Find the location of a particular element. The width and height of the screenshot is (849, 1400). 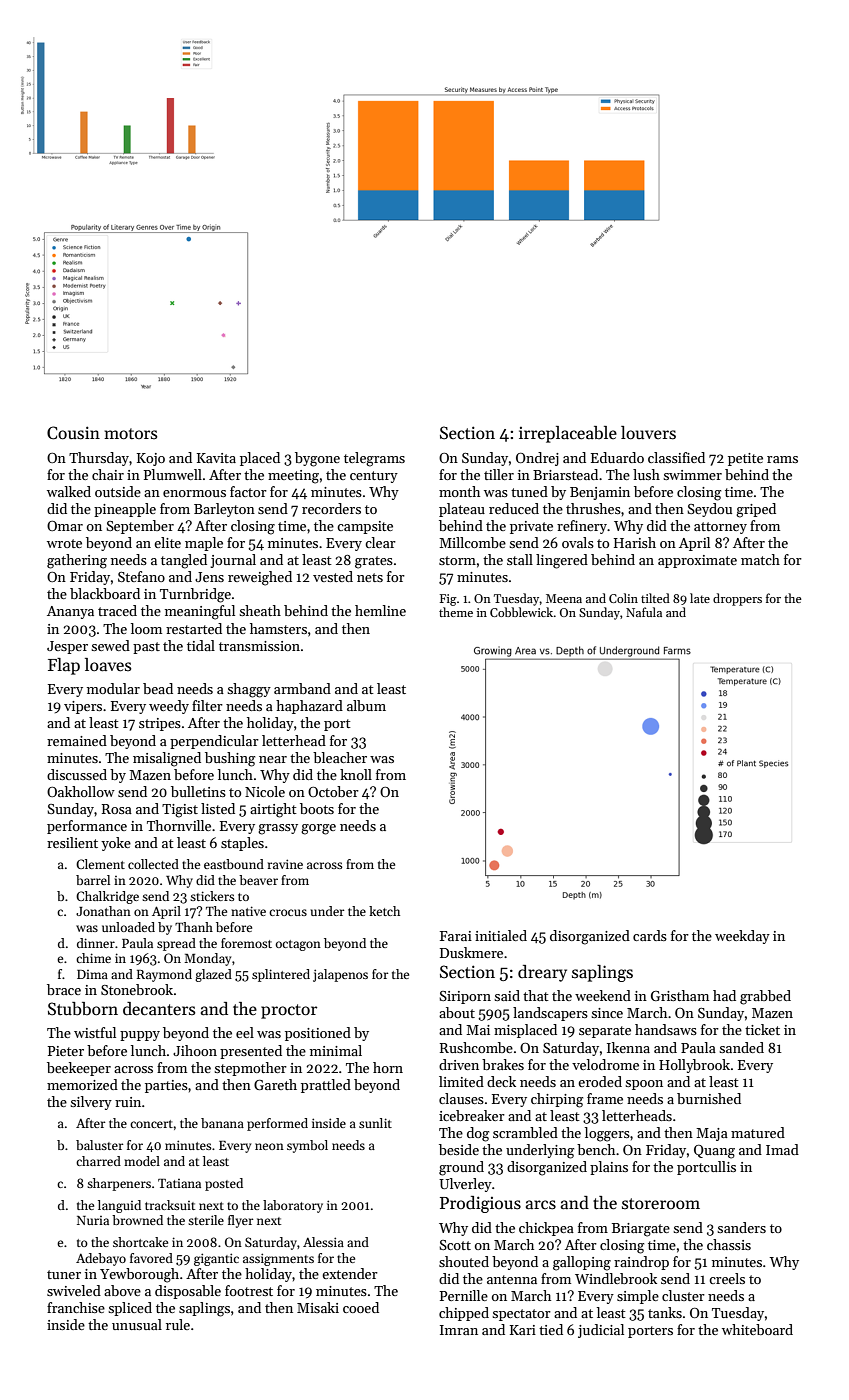

octagon is located at coordinates (298, 945).
